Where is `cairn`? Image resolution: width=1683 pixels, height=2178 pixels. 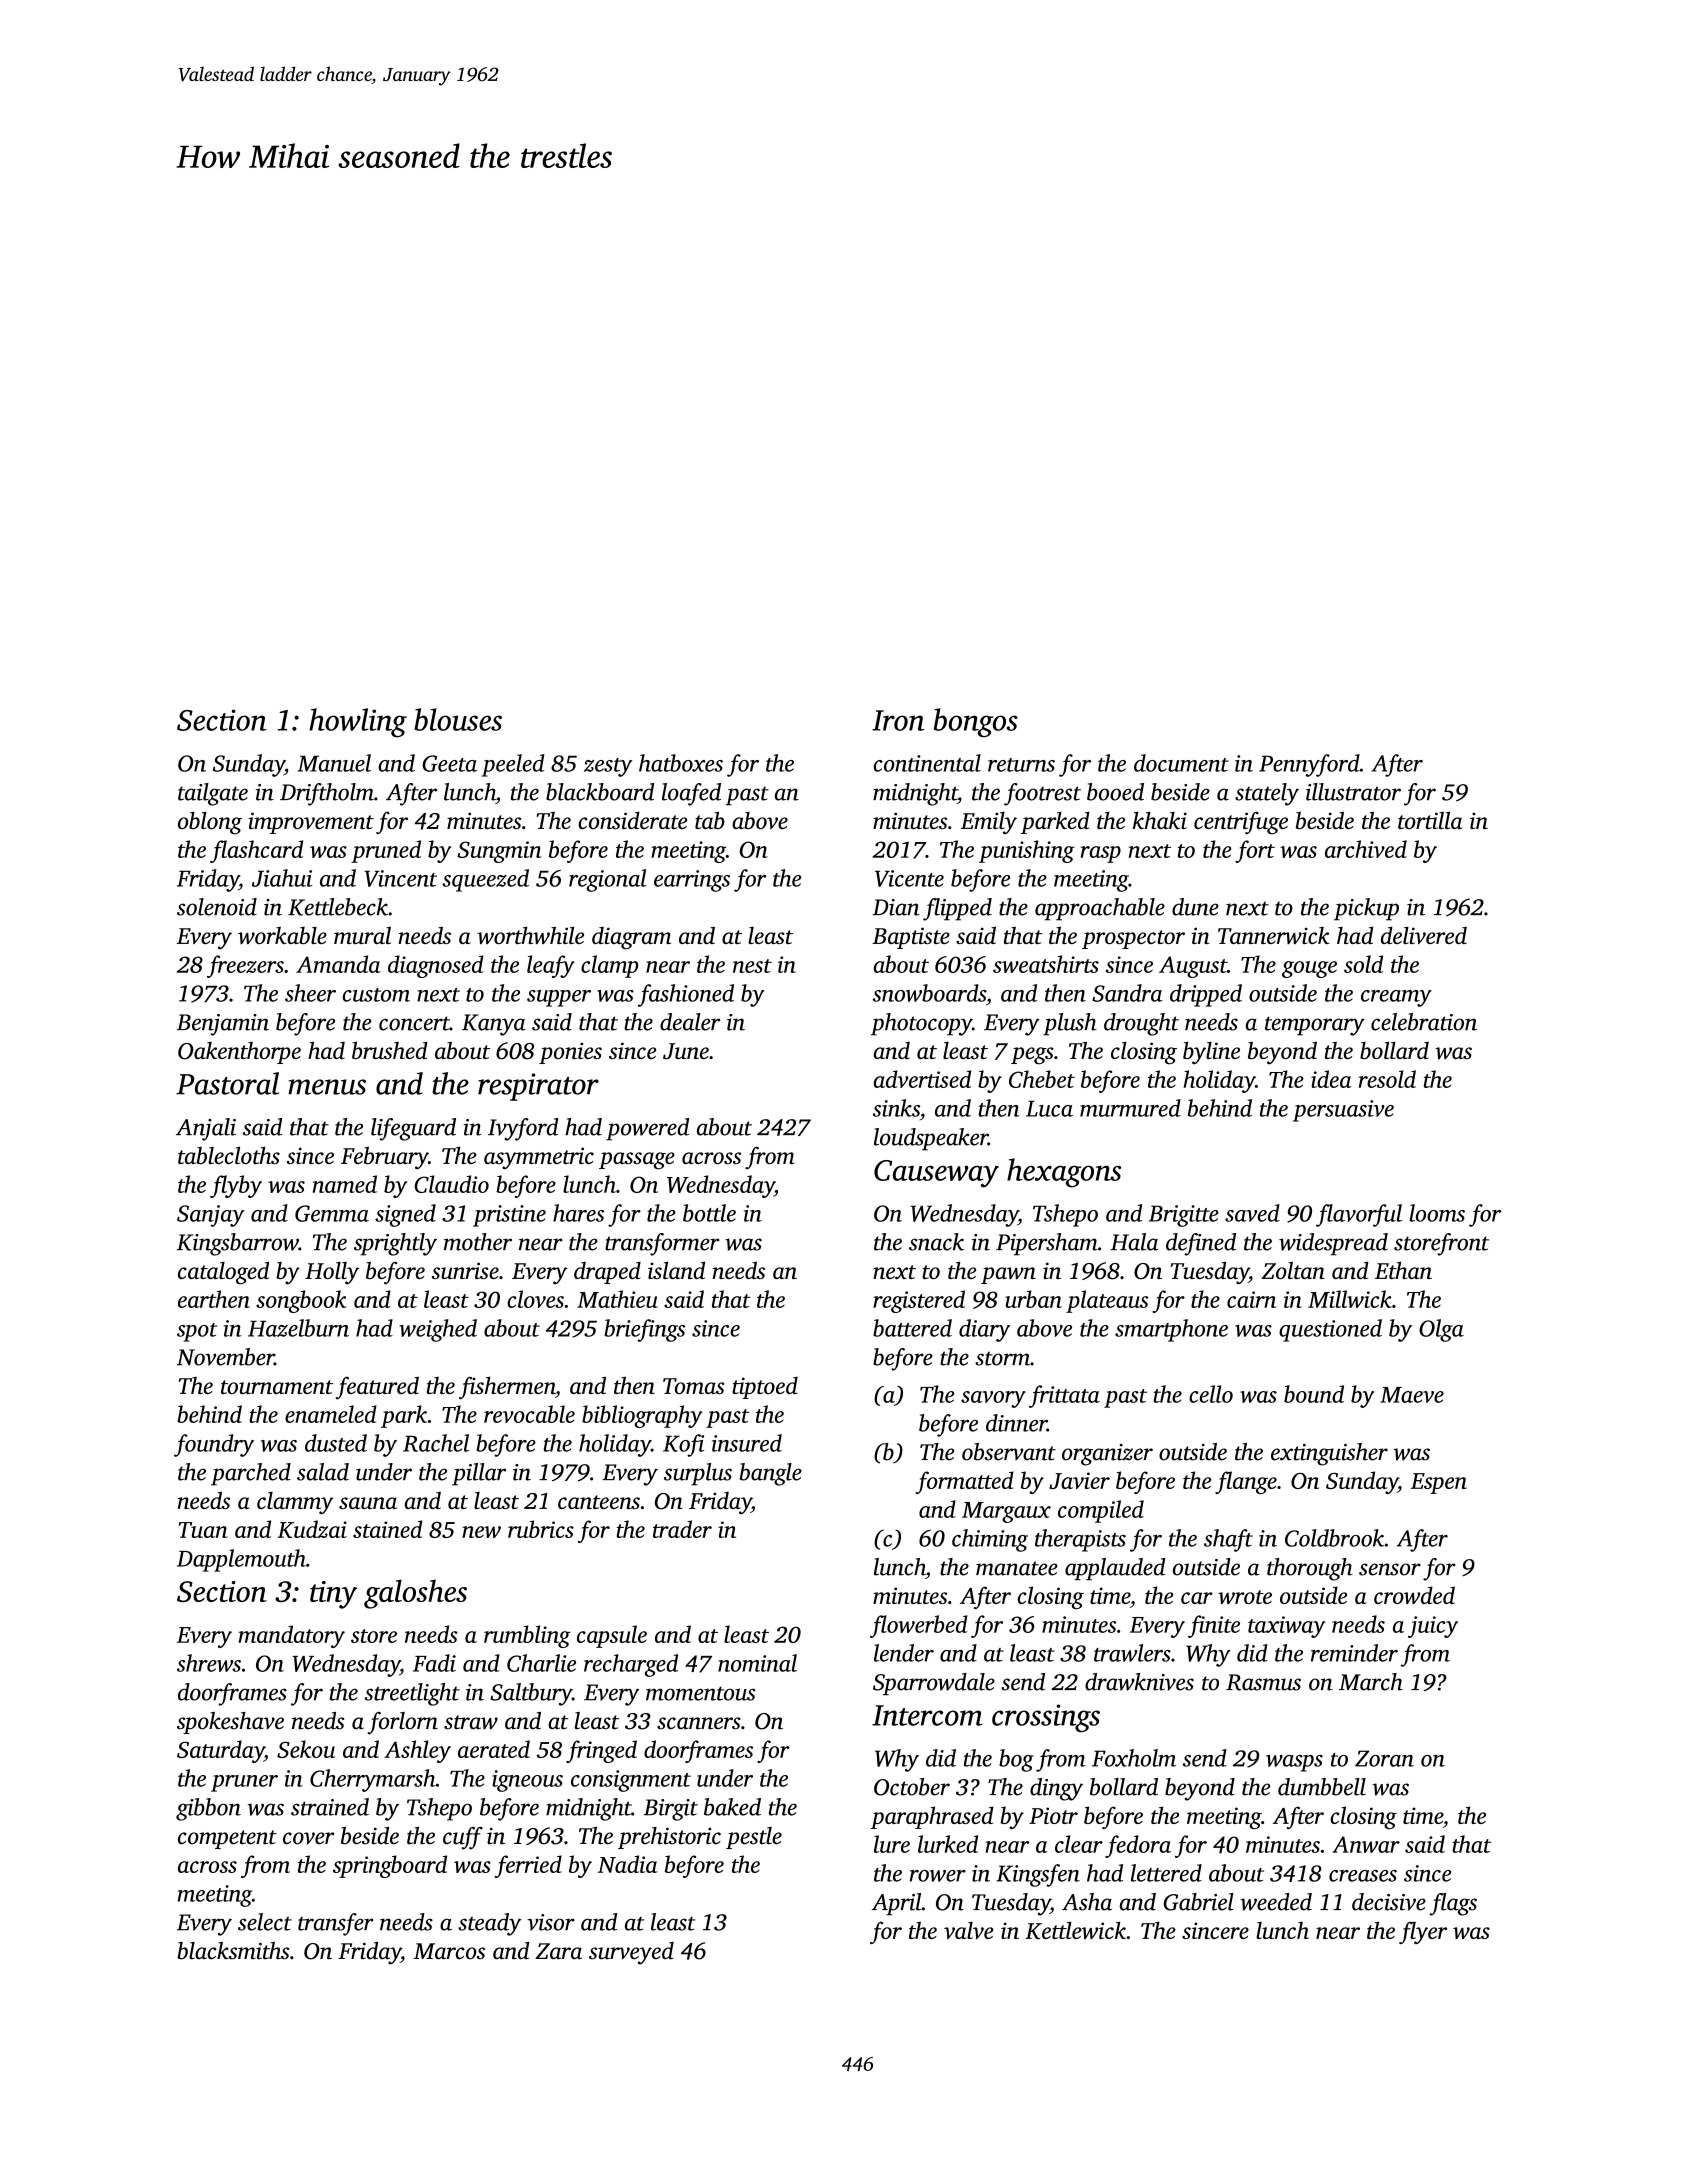 cairn is located at coordinates (1251, 1299).
